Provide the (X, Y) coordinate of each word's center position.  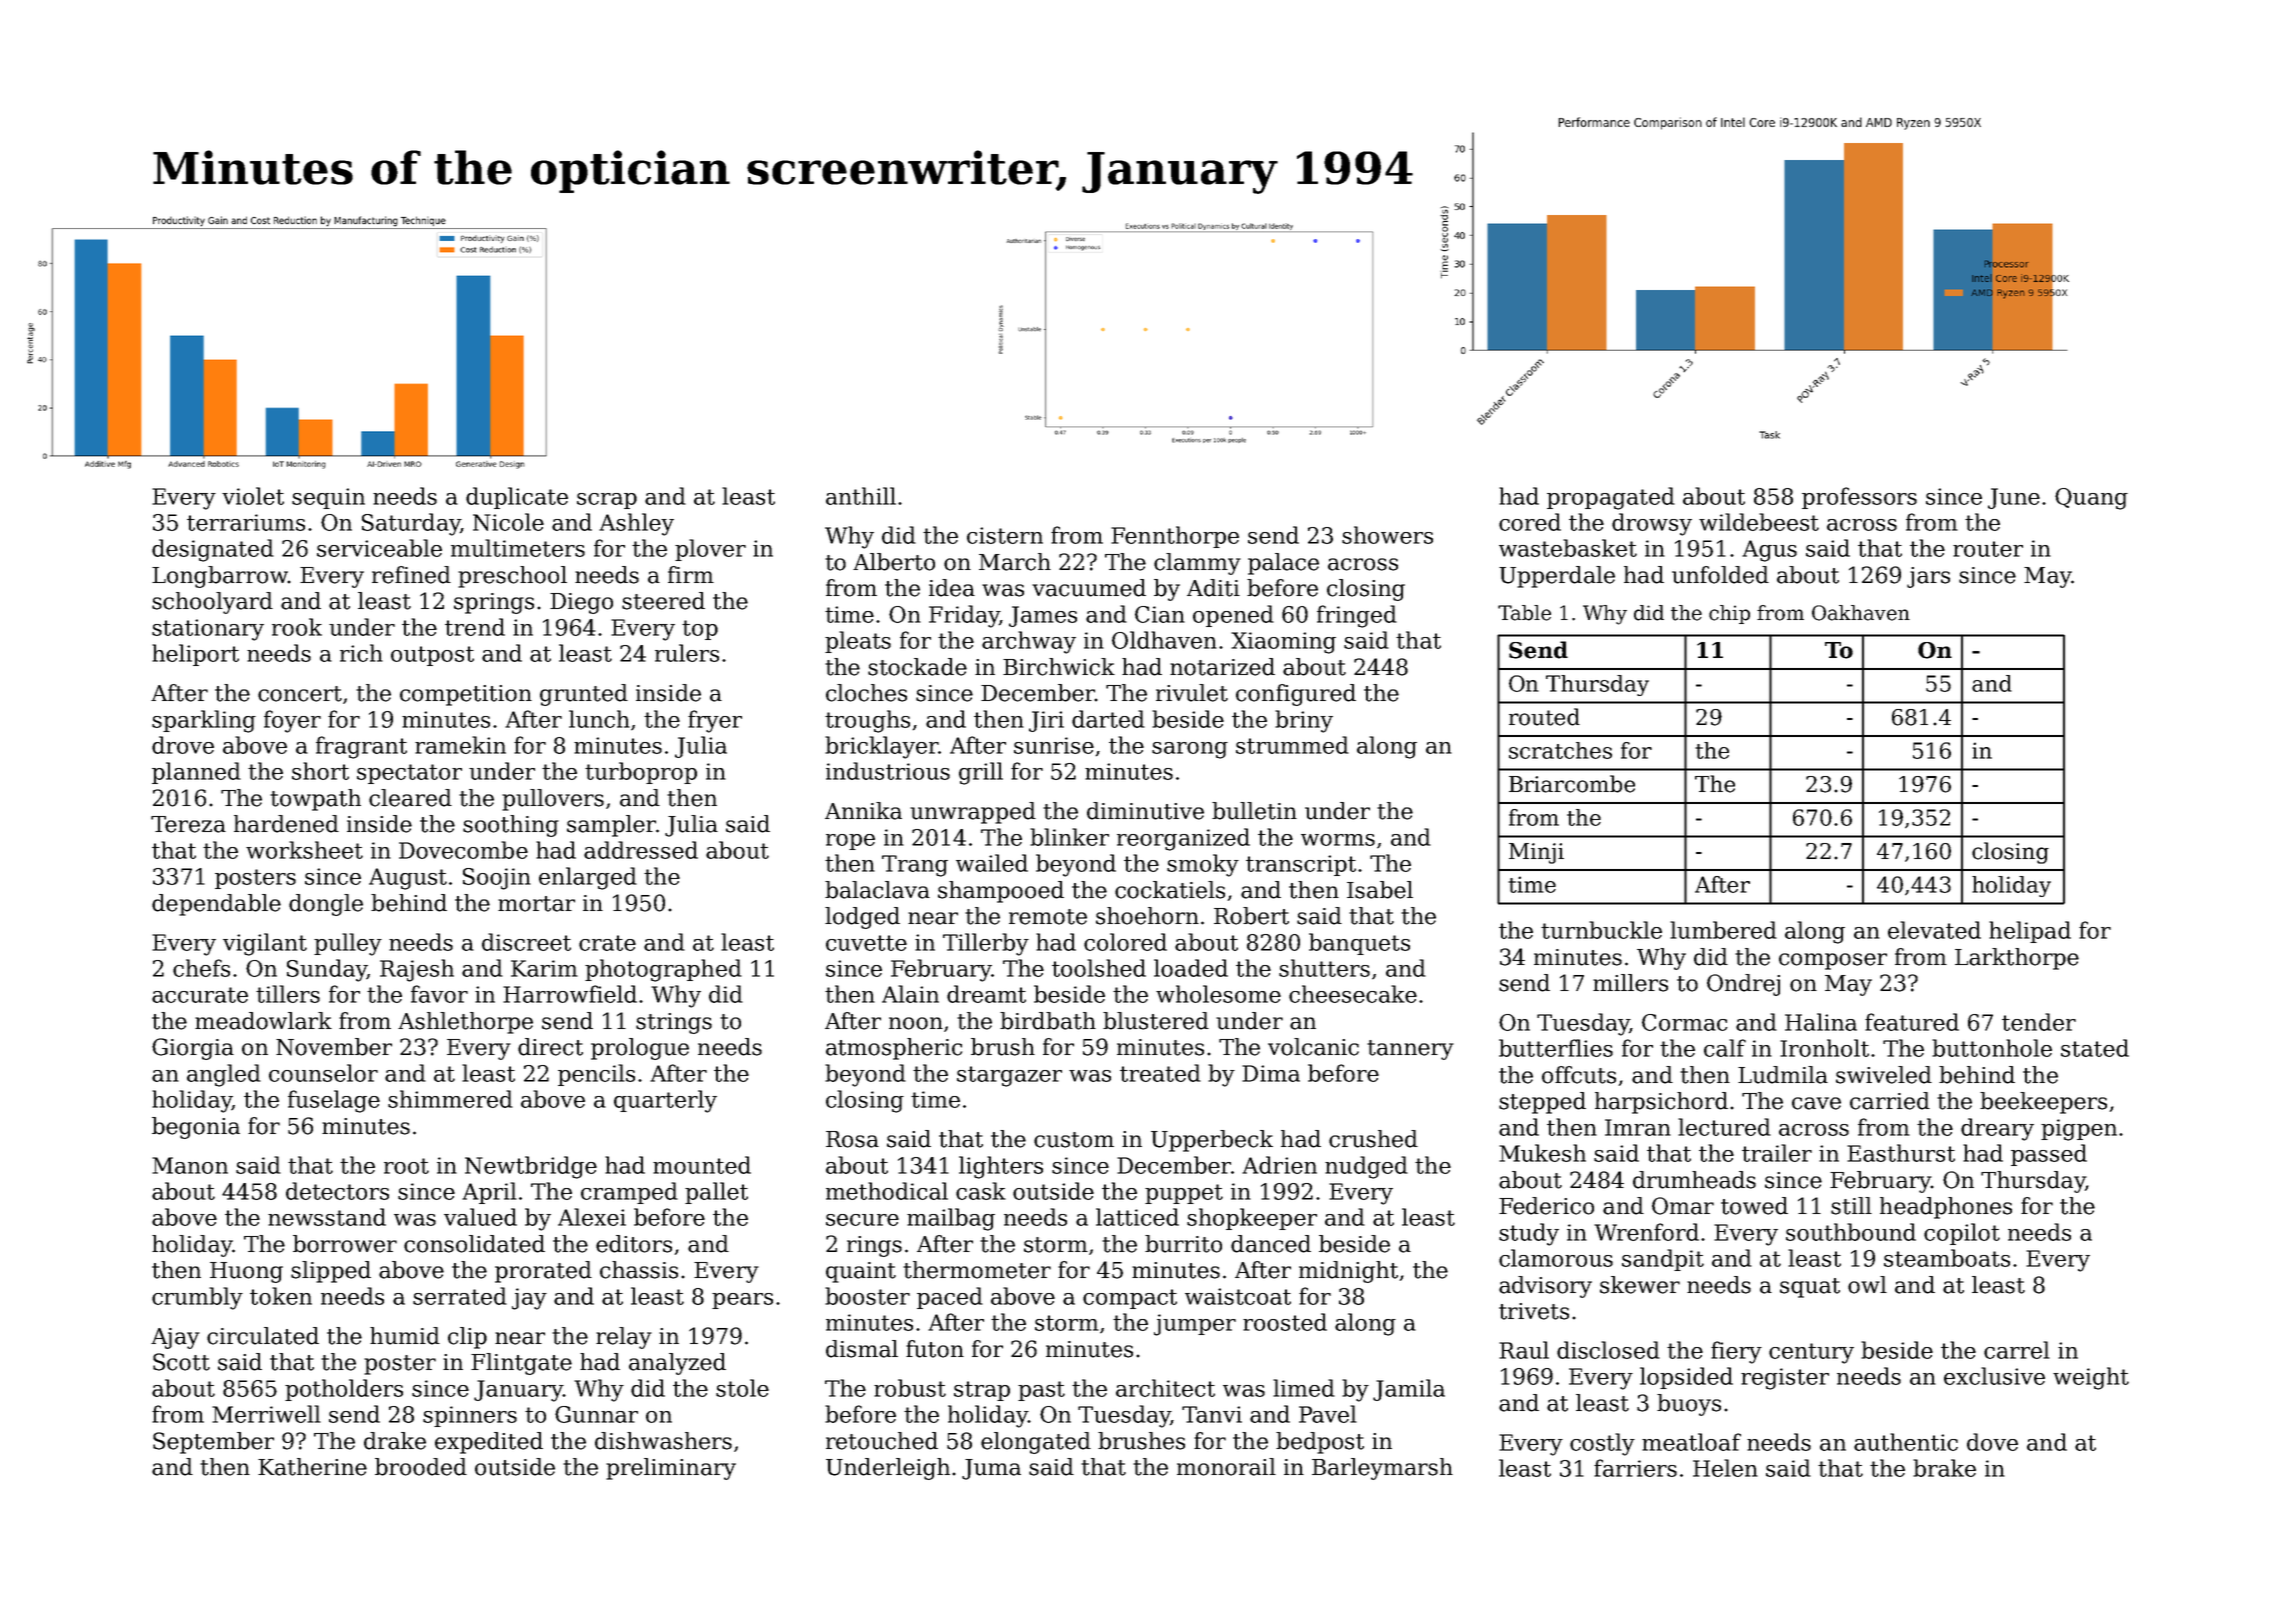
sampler (611, 826)
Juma (991, 1469)
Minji (1536, 853)
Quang (2091, 499)
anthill (861, 496)
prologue (640, 1049)
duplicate (517, 498)
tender (2039, 1022)
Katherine (312, 1467)
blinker (1069, 837)
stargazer (1009, 1076)
